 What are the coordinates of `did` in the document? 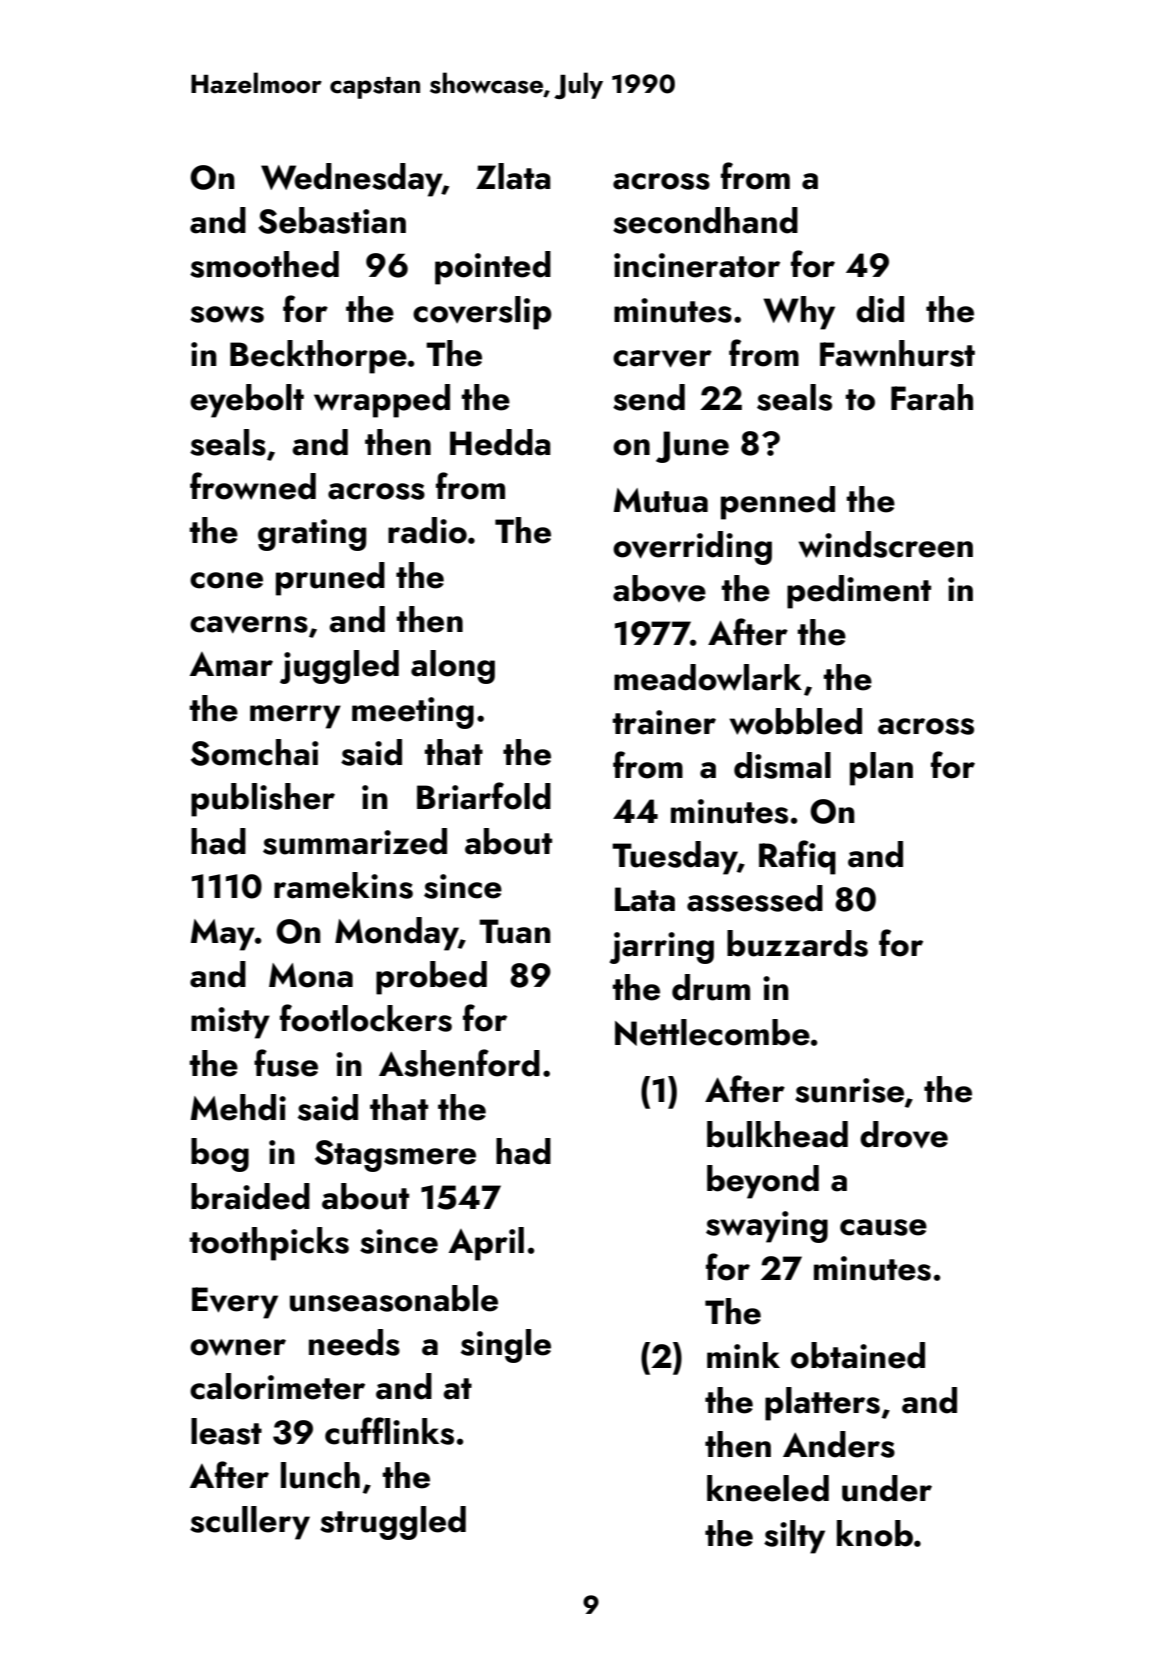 It's located at (880, 309).
